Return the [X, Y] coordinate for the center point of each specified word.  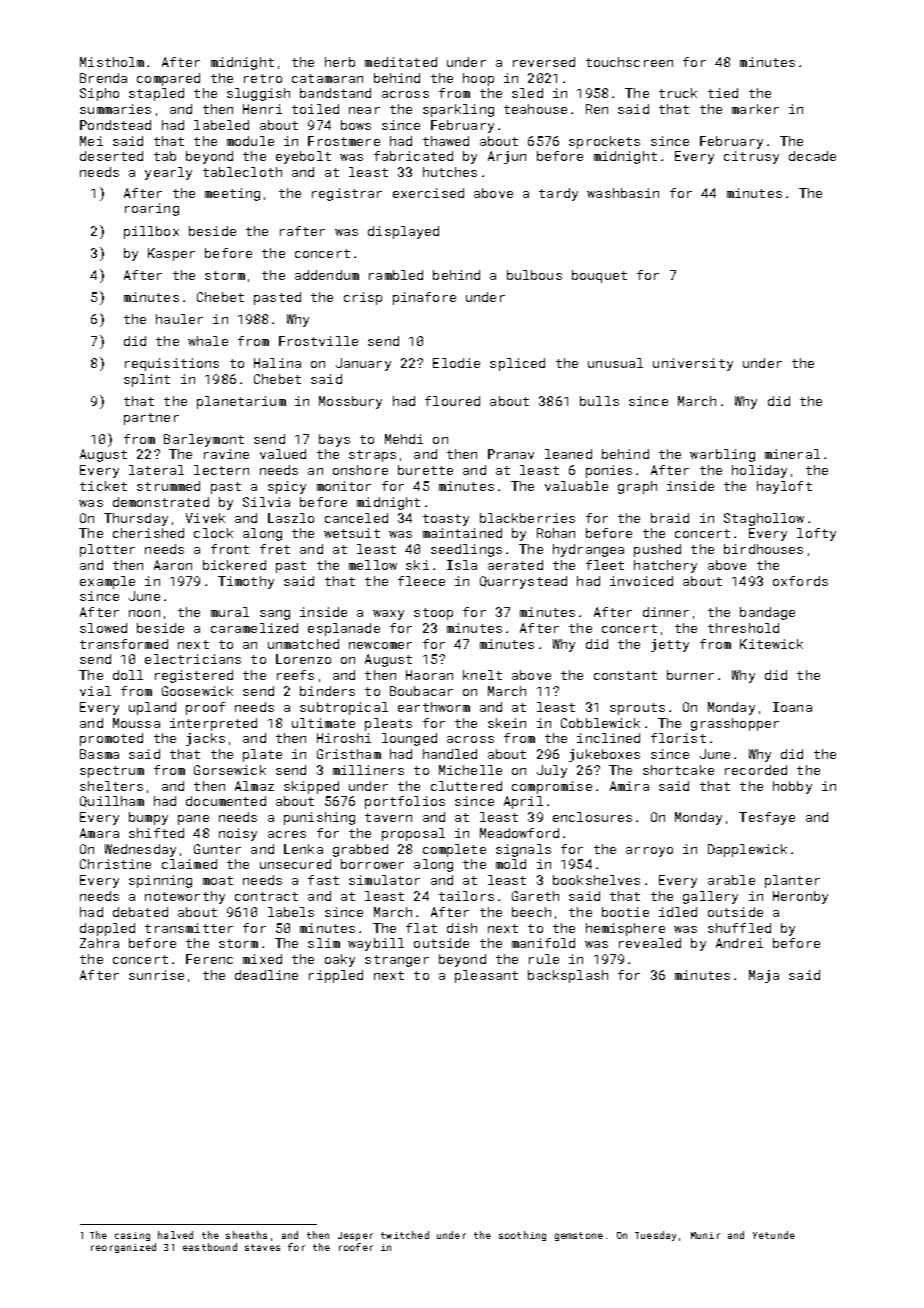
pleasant [486, 976]
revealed [650, 943]
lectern [221, 470]
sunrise [156, 975]
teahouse [535, 109]
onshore [360, 470]
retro [263, 78]
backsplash [568, 976]
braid [670, 518]
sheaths [246, 1235]
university [693, 364]
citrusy [751, 157]
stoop [433, 614]
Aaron [173, 565]
